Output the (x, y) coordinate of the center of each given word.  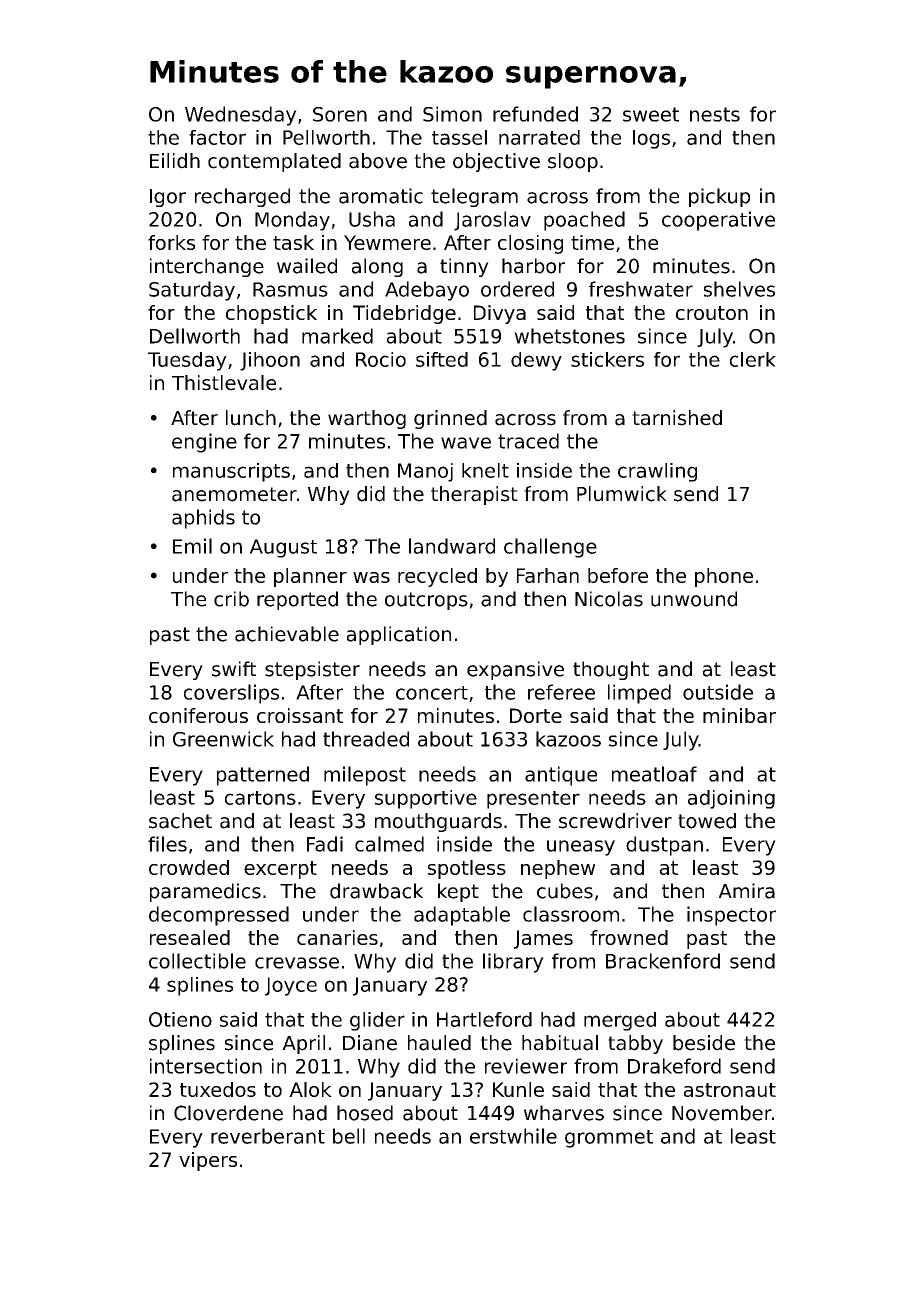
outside (718, 692)
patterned (263, 776)
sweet (651, 114)
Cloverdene (228, 1113)
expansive (515, 670)
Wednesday (241, 116)
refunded (535, 114)
